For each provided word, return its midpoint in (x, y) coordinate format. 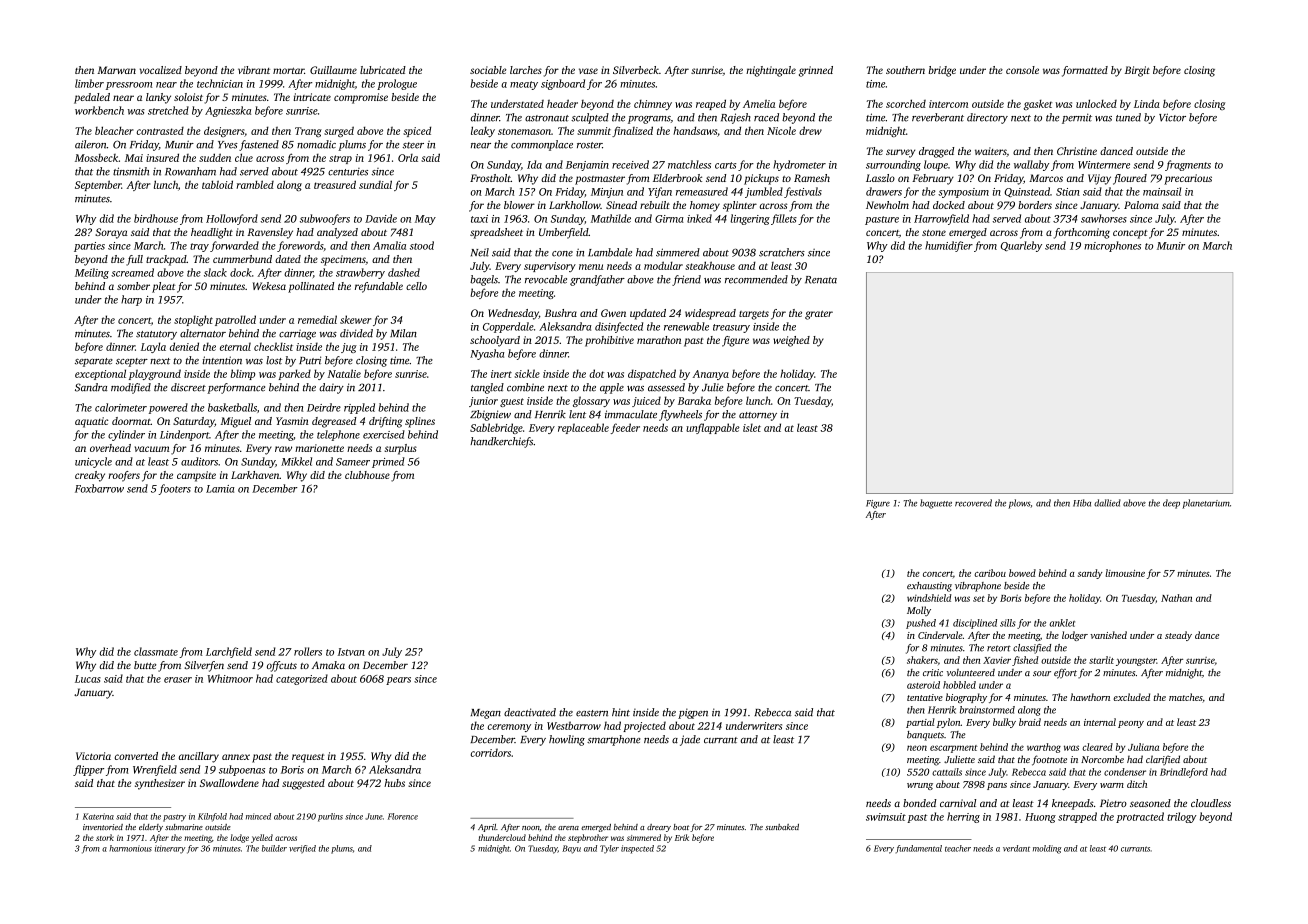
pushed (921, 624)
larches (526, 70)
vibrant (254, 70)
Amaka (328, 665)
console (1022, 70)
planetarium (1206, 504)
